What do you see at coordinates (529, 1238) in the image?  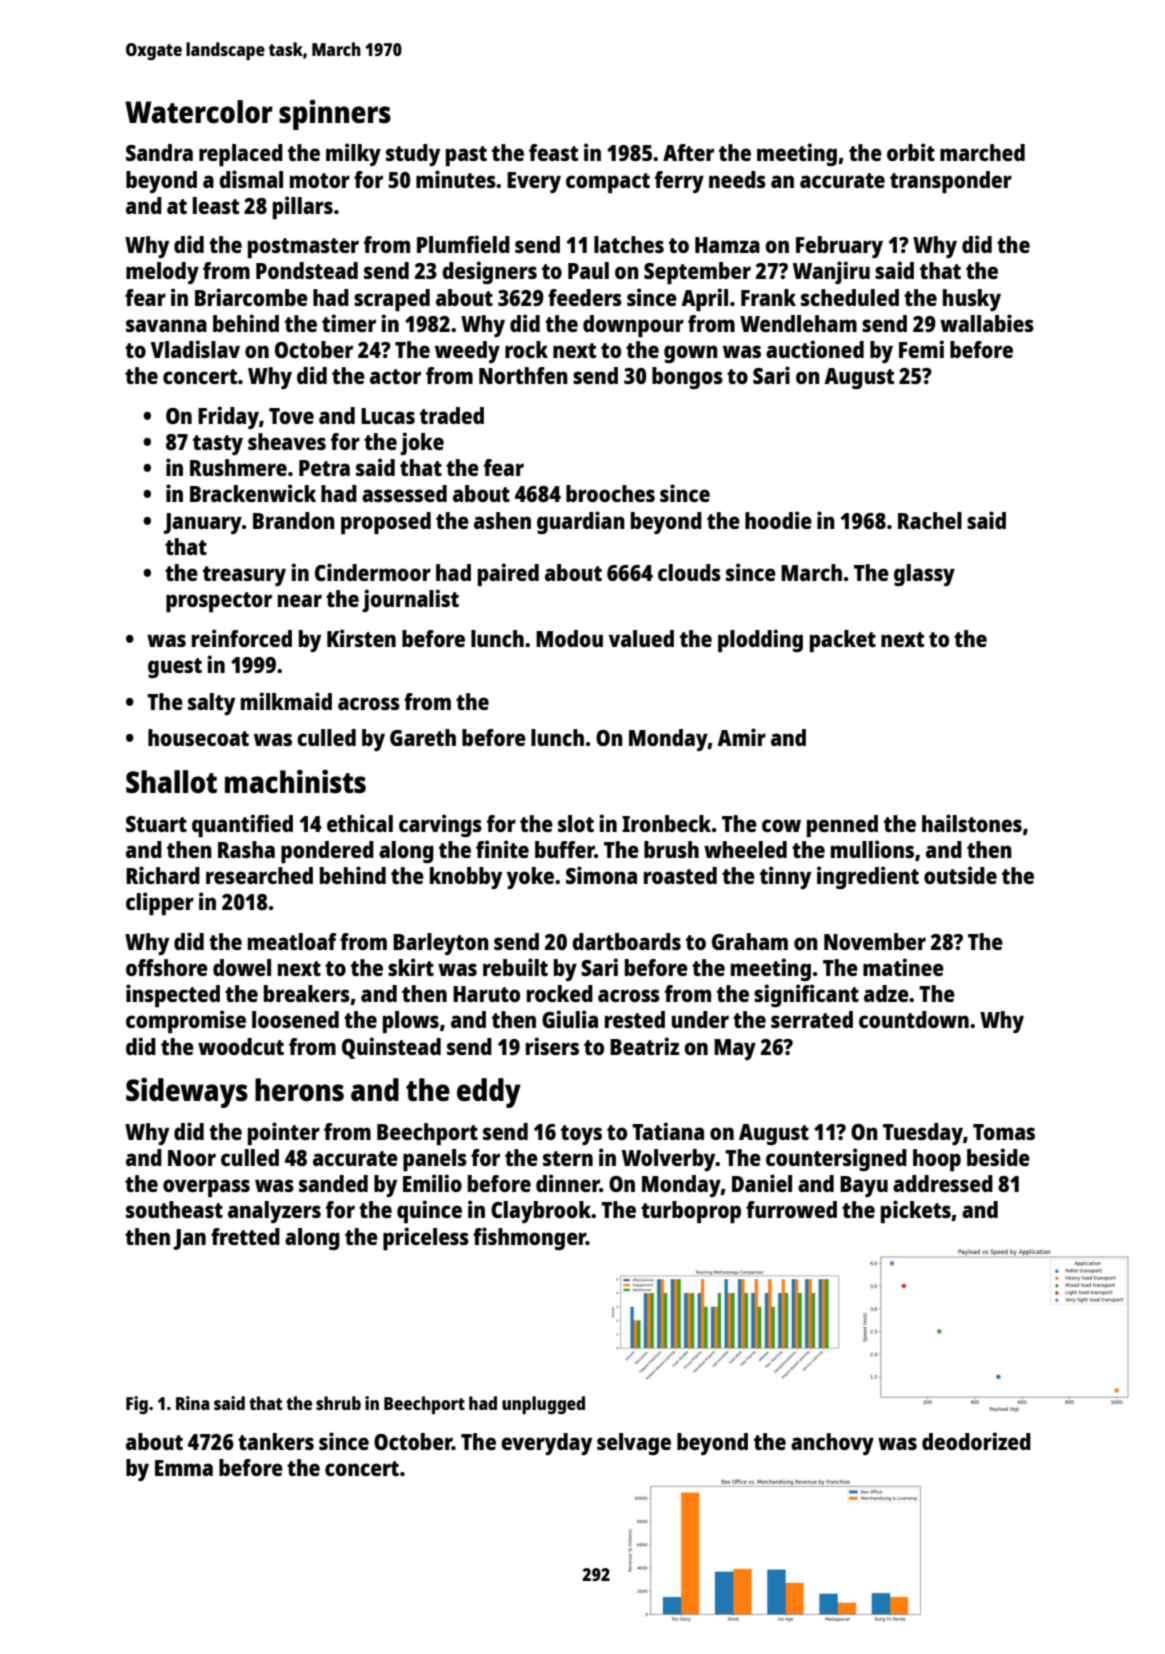 I see `fishmonger` at bounding box center [529, 1238].
